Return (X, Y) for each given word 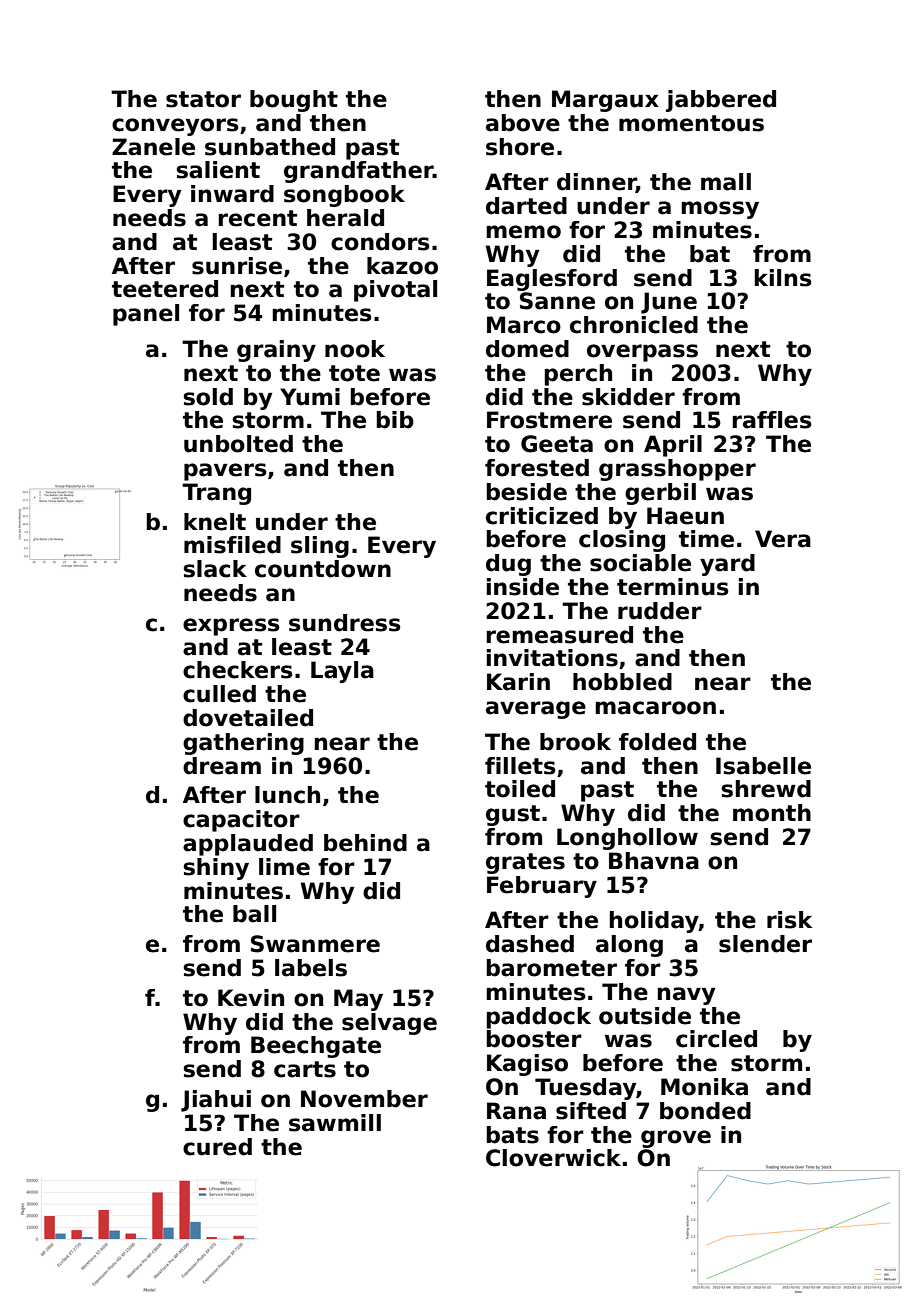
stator (203, 99)
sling (320, 547)
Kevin (251, 998)
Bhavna (654, 861)
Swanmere (315, 944)
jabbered (721, 101)
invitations (552, 658)
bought (294, 101)
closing (622, 541)
